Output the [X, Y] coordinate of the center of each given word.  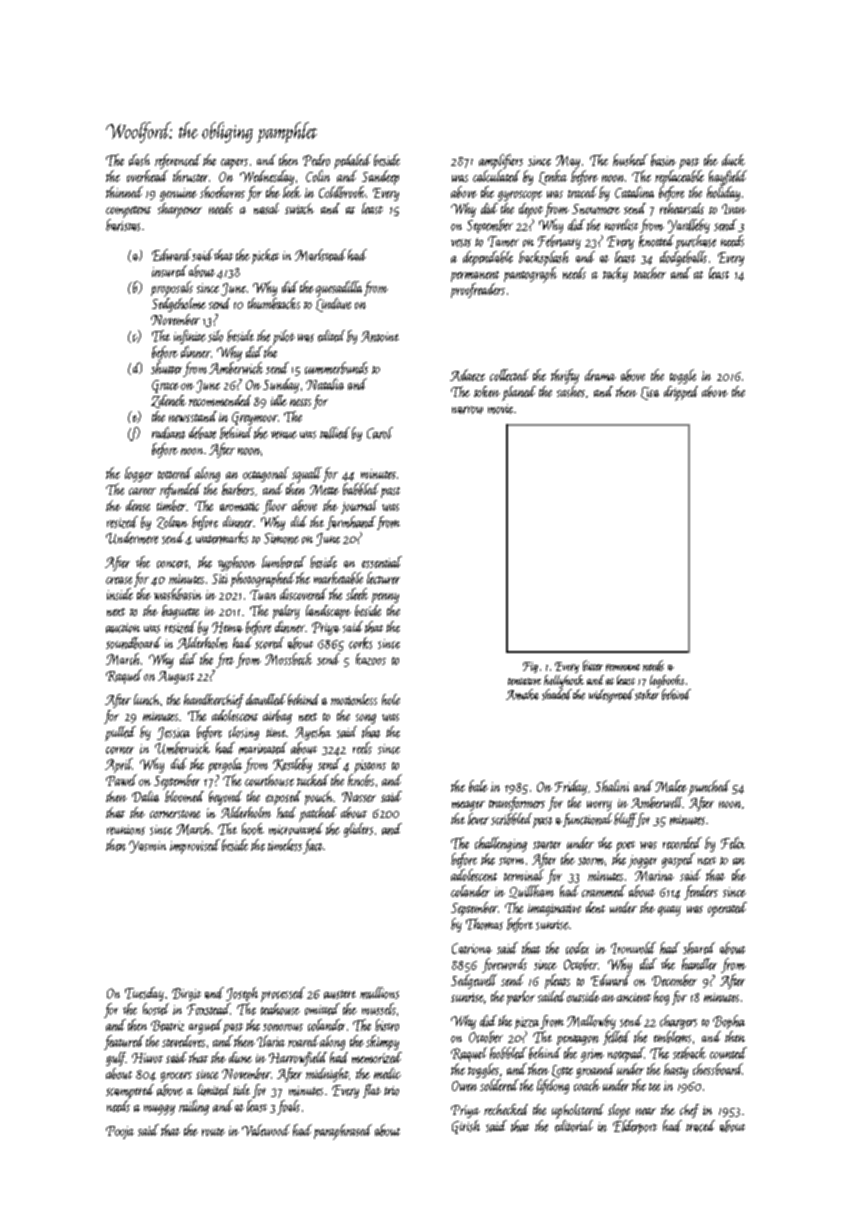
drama [600, 375]
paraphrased [343, 1132]
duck [733, 160]
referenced [178, 161]
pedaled [352, 161]
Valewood [266, 1130]
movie [500, 409]
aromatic [239, 506]
